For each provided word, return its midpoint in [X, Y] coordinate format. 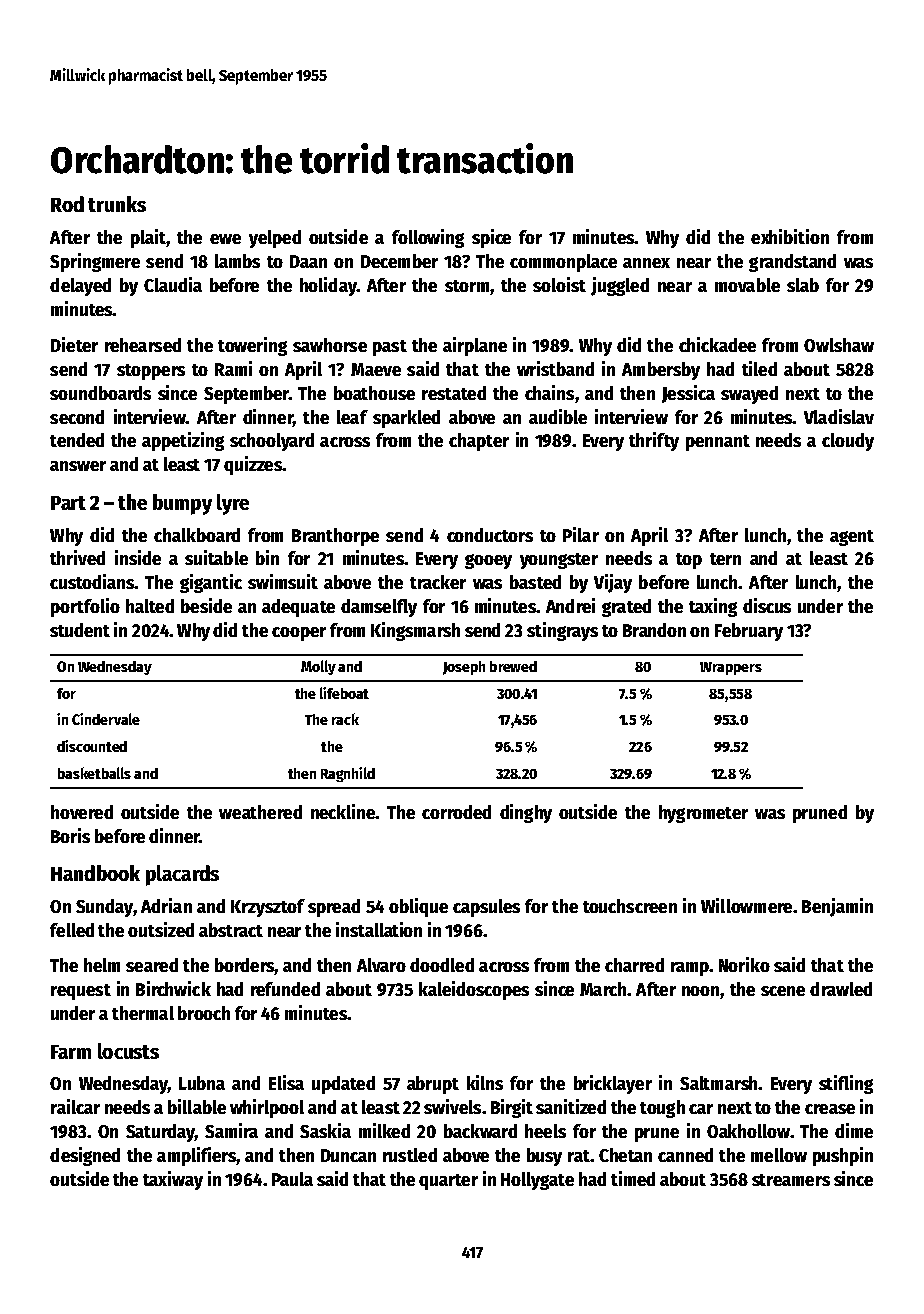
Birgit [512, 1108]
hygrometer [703, 814]
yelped [275, 239]
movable [747, 285]
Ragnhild [348, 774]
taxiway [173, 1180]
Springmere [95, 262]
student [80, 630]
